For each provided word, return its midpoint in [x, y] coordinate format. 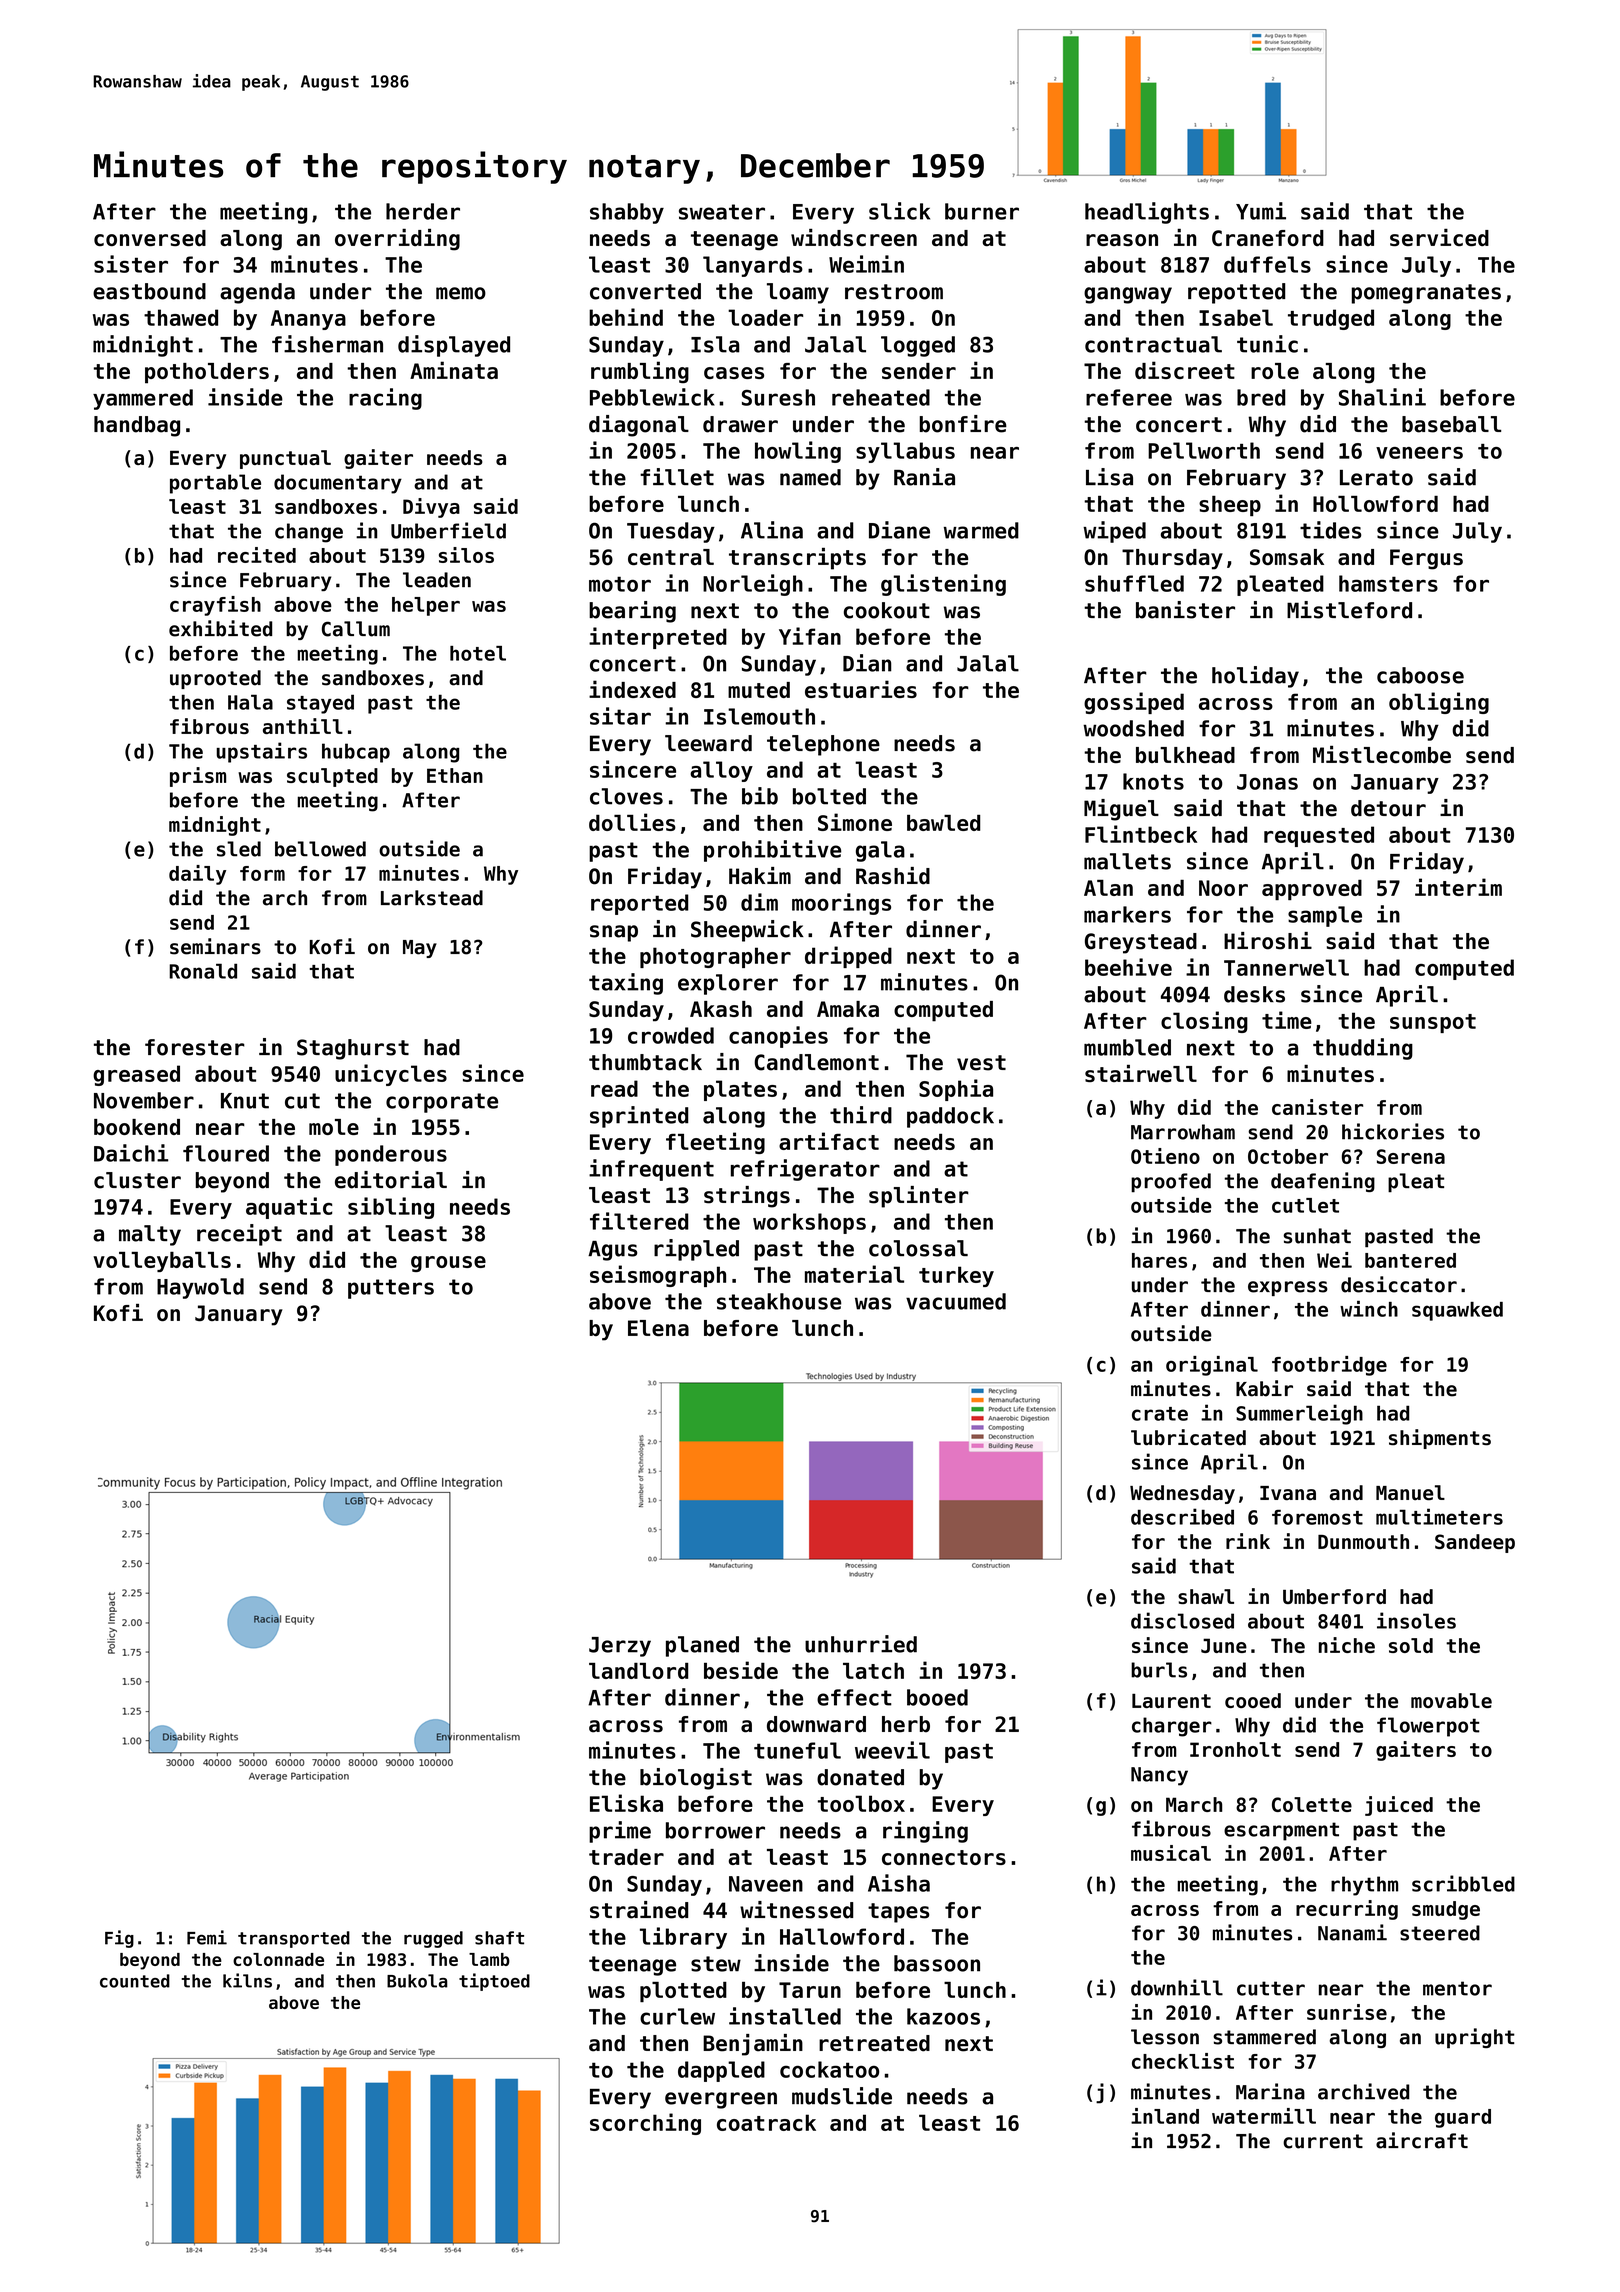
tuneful [797, 1750]
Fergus [1426, 559]
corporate [442, 1103]
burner [982, 211]
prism [198, 777]
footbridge [1329, 1366]
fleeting [715, 1143]
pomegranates [1426, 294]
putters [391, 1289]
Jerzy [620, 1647]
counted [135, 1981]
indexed [632, 689]
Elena [658, 1328]
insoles [1416, 1620]
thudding [1363, 1049]
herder [423, 211]
